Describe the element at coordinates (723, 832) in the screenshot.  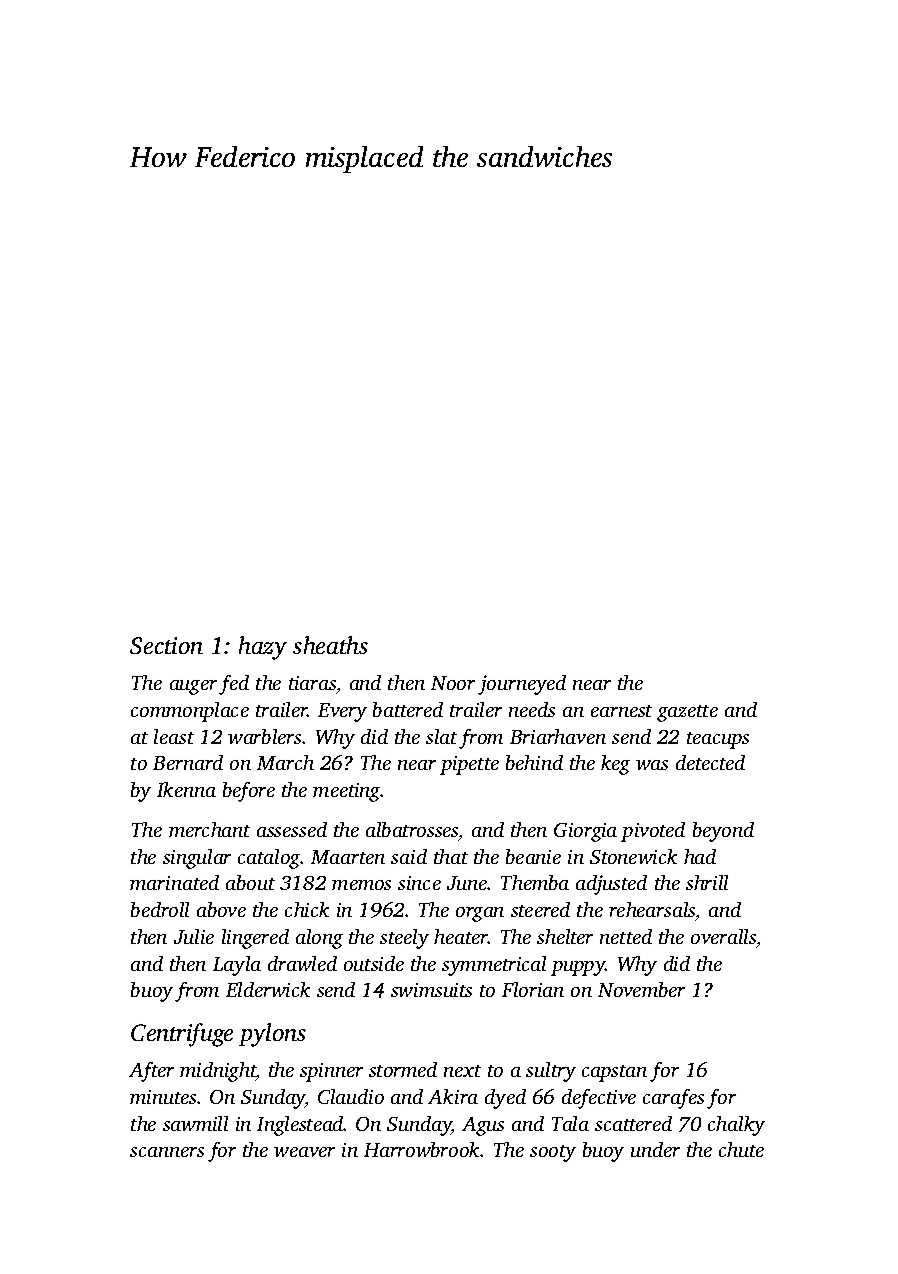
I see `beyond` at that location.
